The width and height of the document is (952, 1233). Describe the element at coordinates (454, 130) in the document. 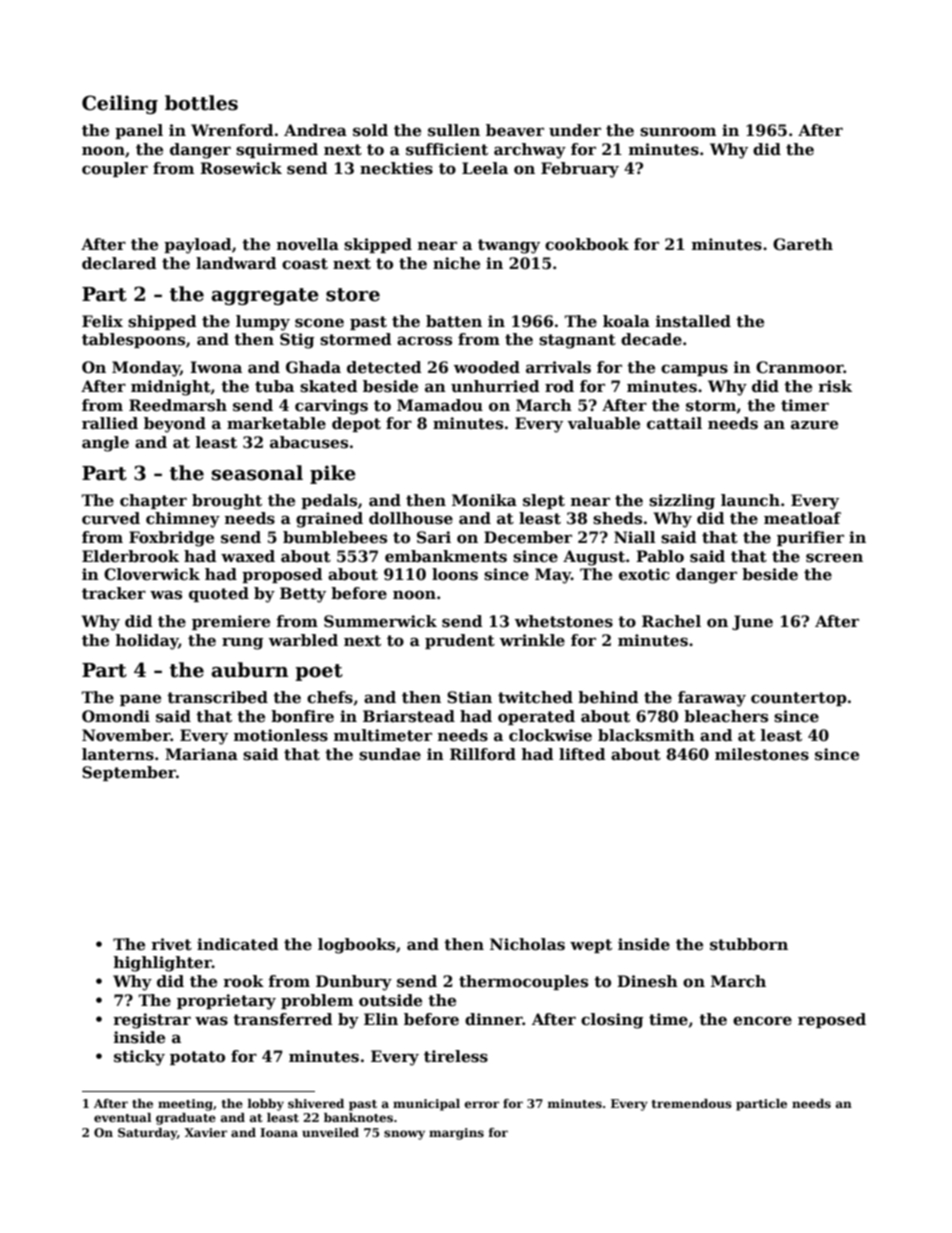

I see `sullen` at that location.
